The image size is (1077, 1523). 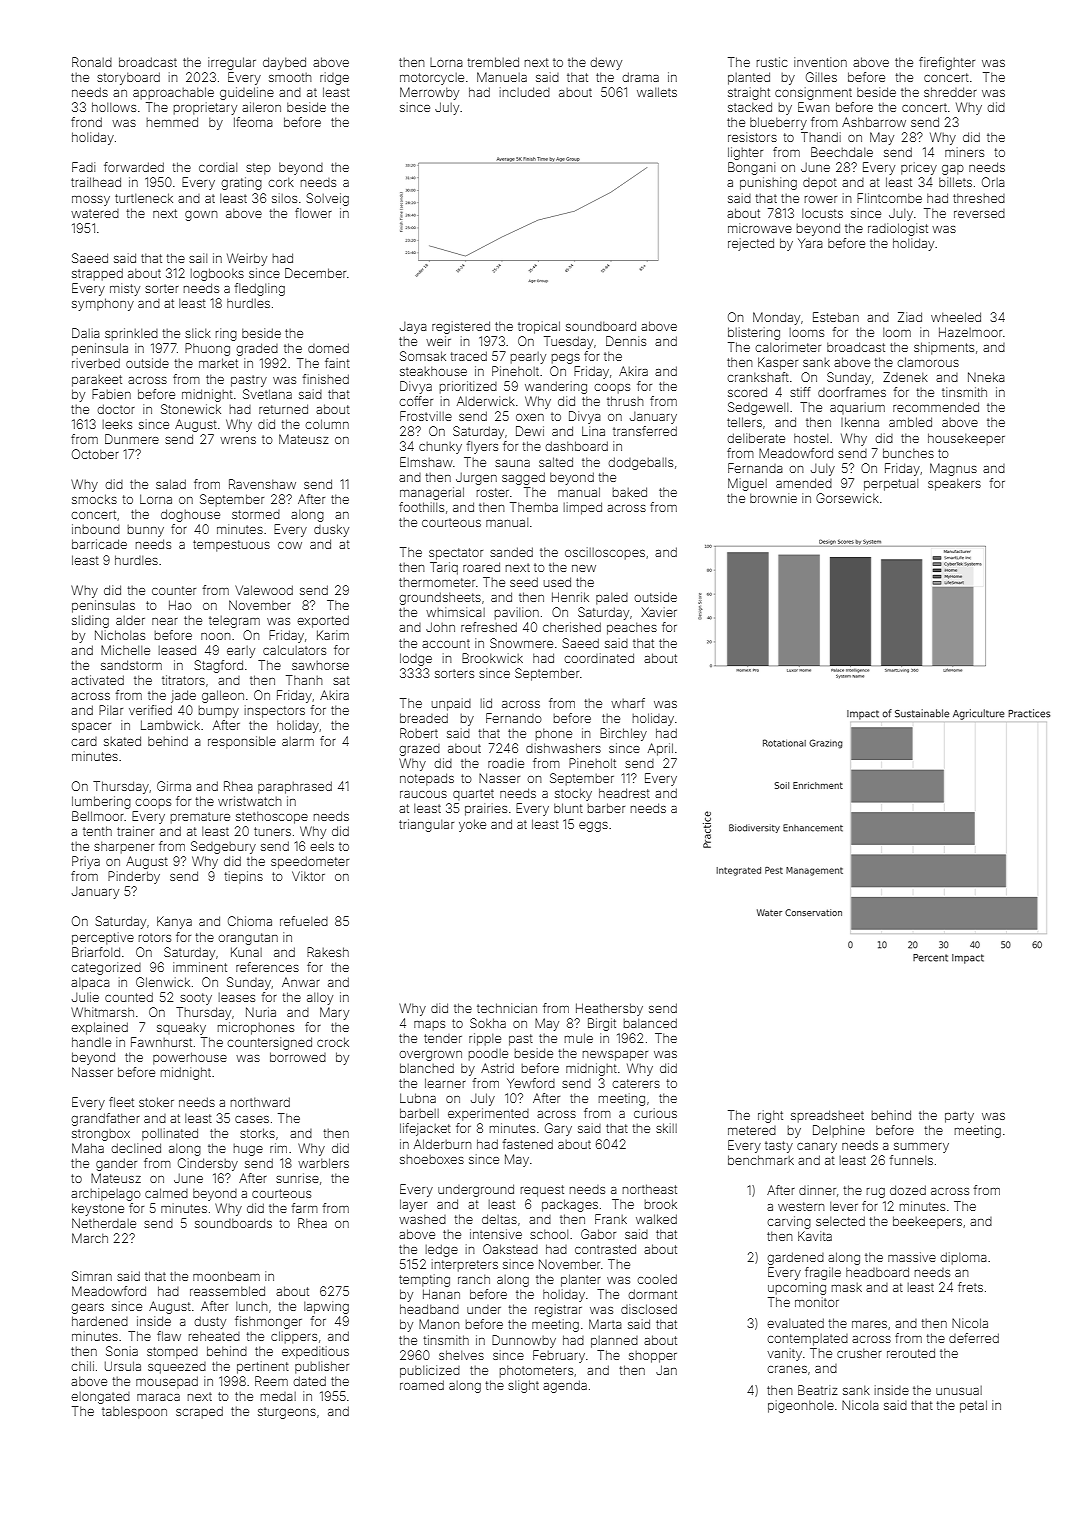 What do you see at coordinates (751, 168) in the screenshot?
I see `Bongani` at bounding box center [751, 168].
